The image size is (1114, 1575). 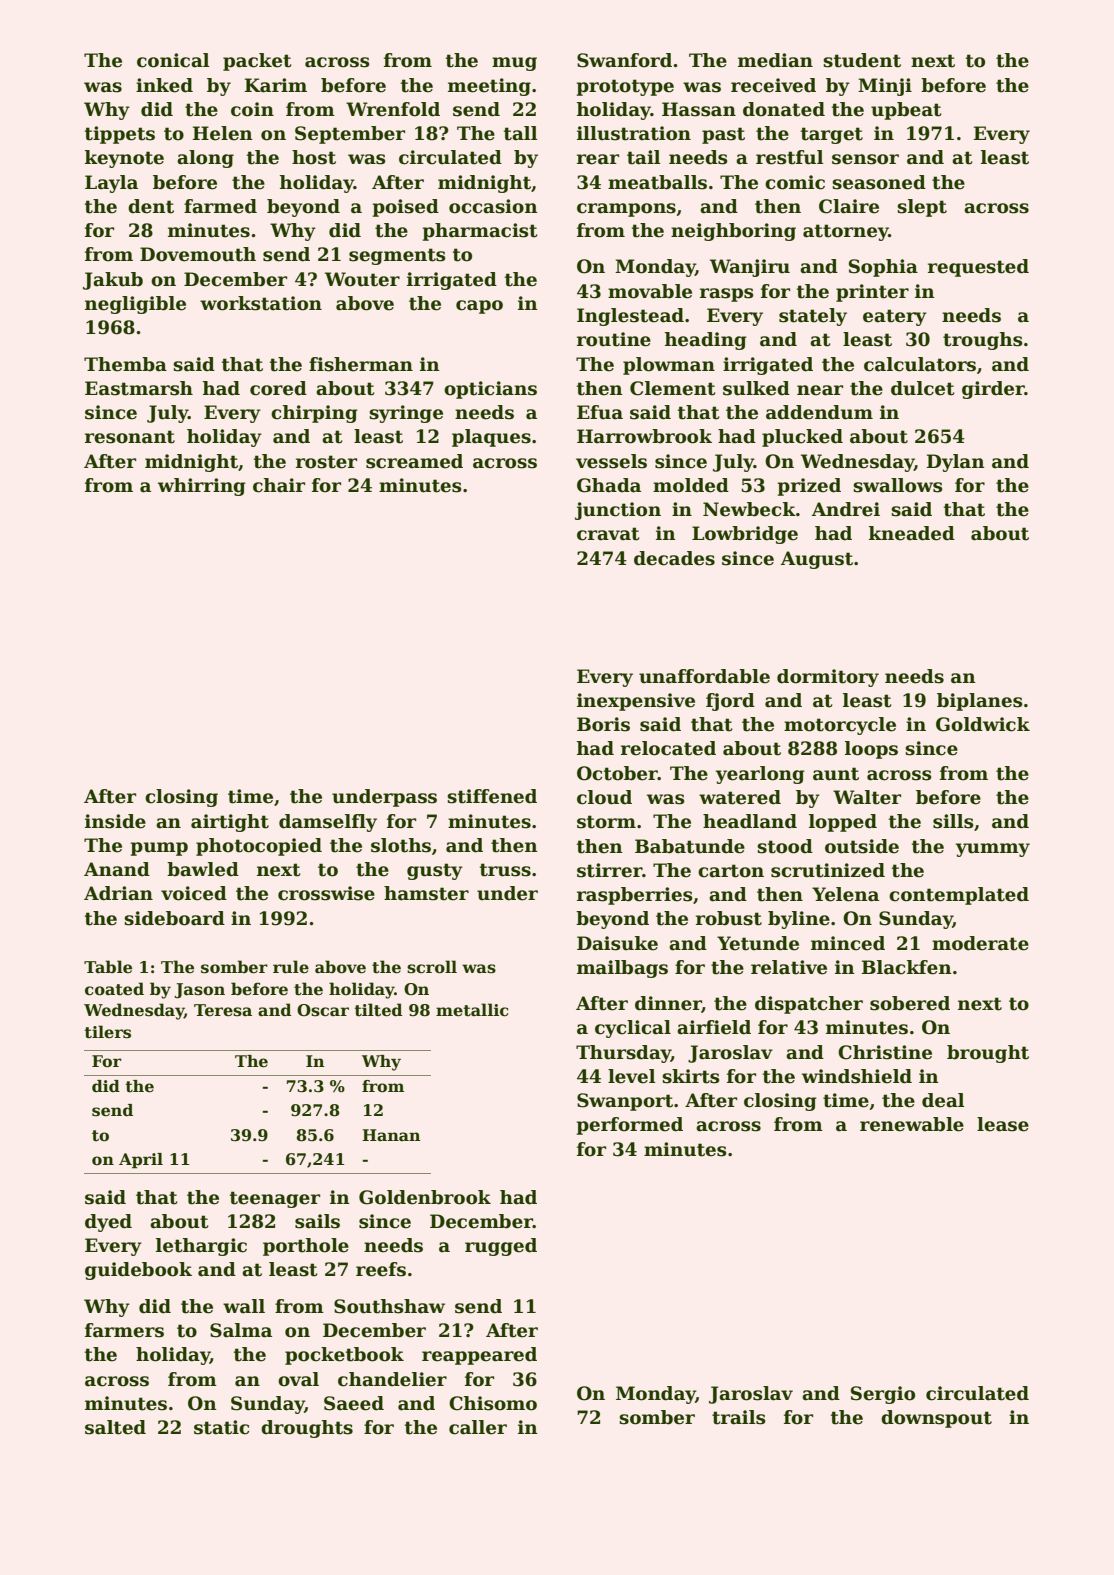 I want to click on addendum, so click(x=819, y=412).
